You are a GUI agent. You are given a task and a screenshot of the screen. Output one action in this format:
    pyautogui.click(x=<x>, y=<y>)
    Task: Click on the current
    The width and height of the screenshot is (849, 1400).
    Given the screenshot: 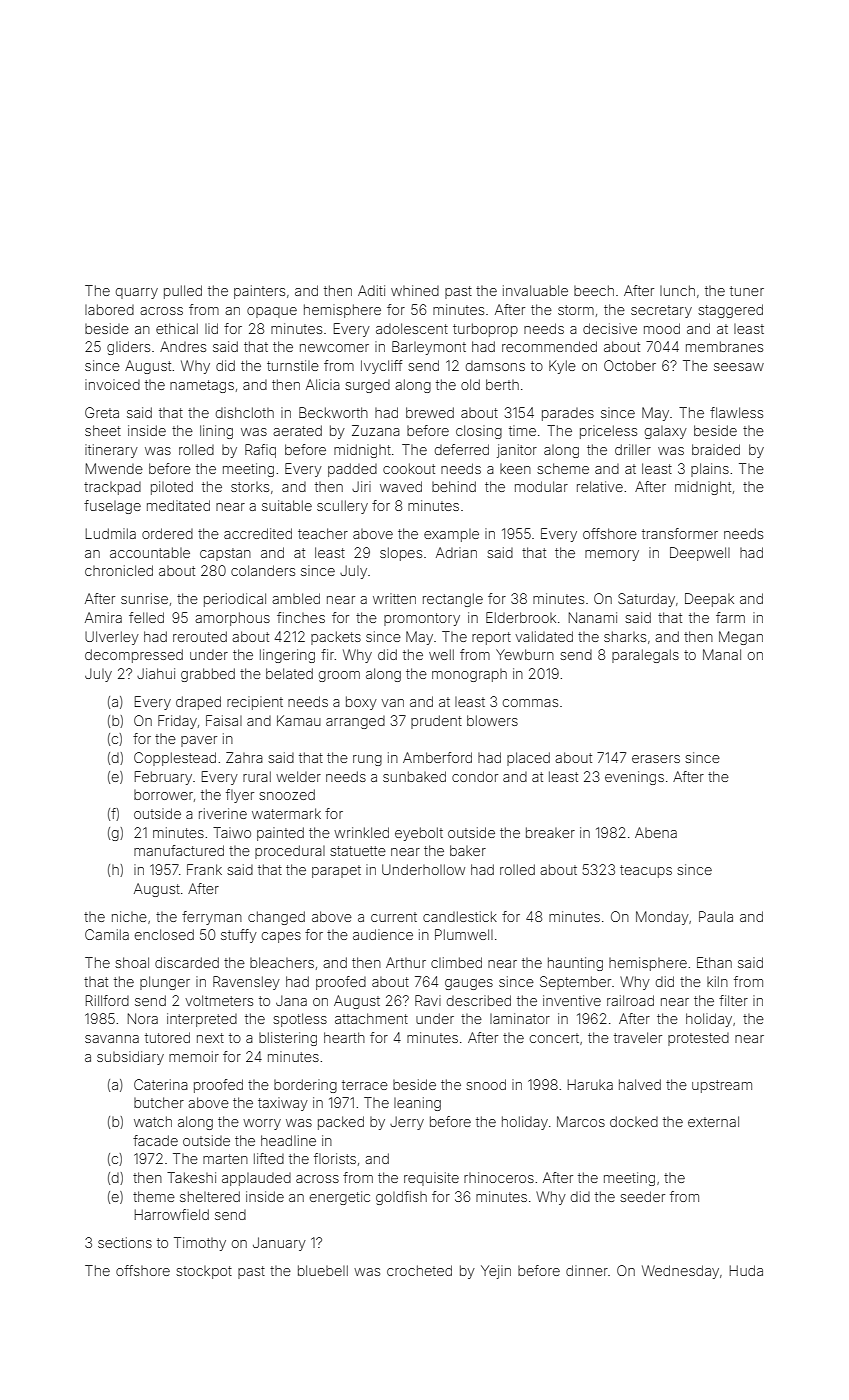 What is the action you would take?
    pyautogui.click(x=394, y=917)
